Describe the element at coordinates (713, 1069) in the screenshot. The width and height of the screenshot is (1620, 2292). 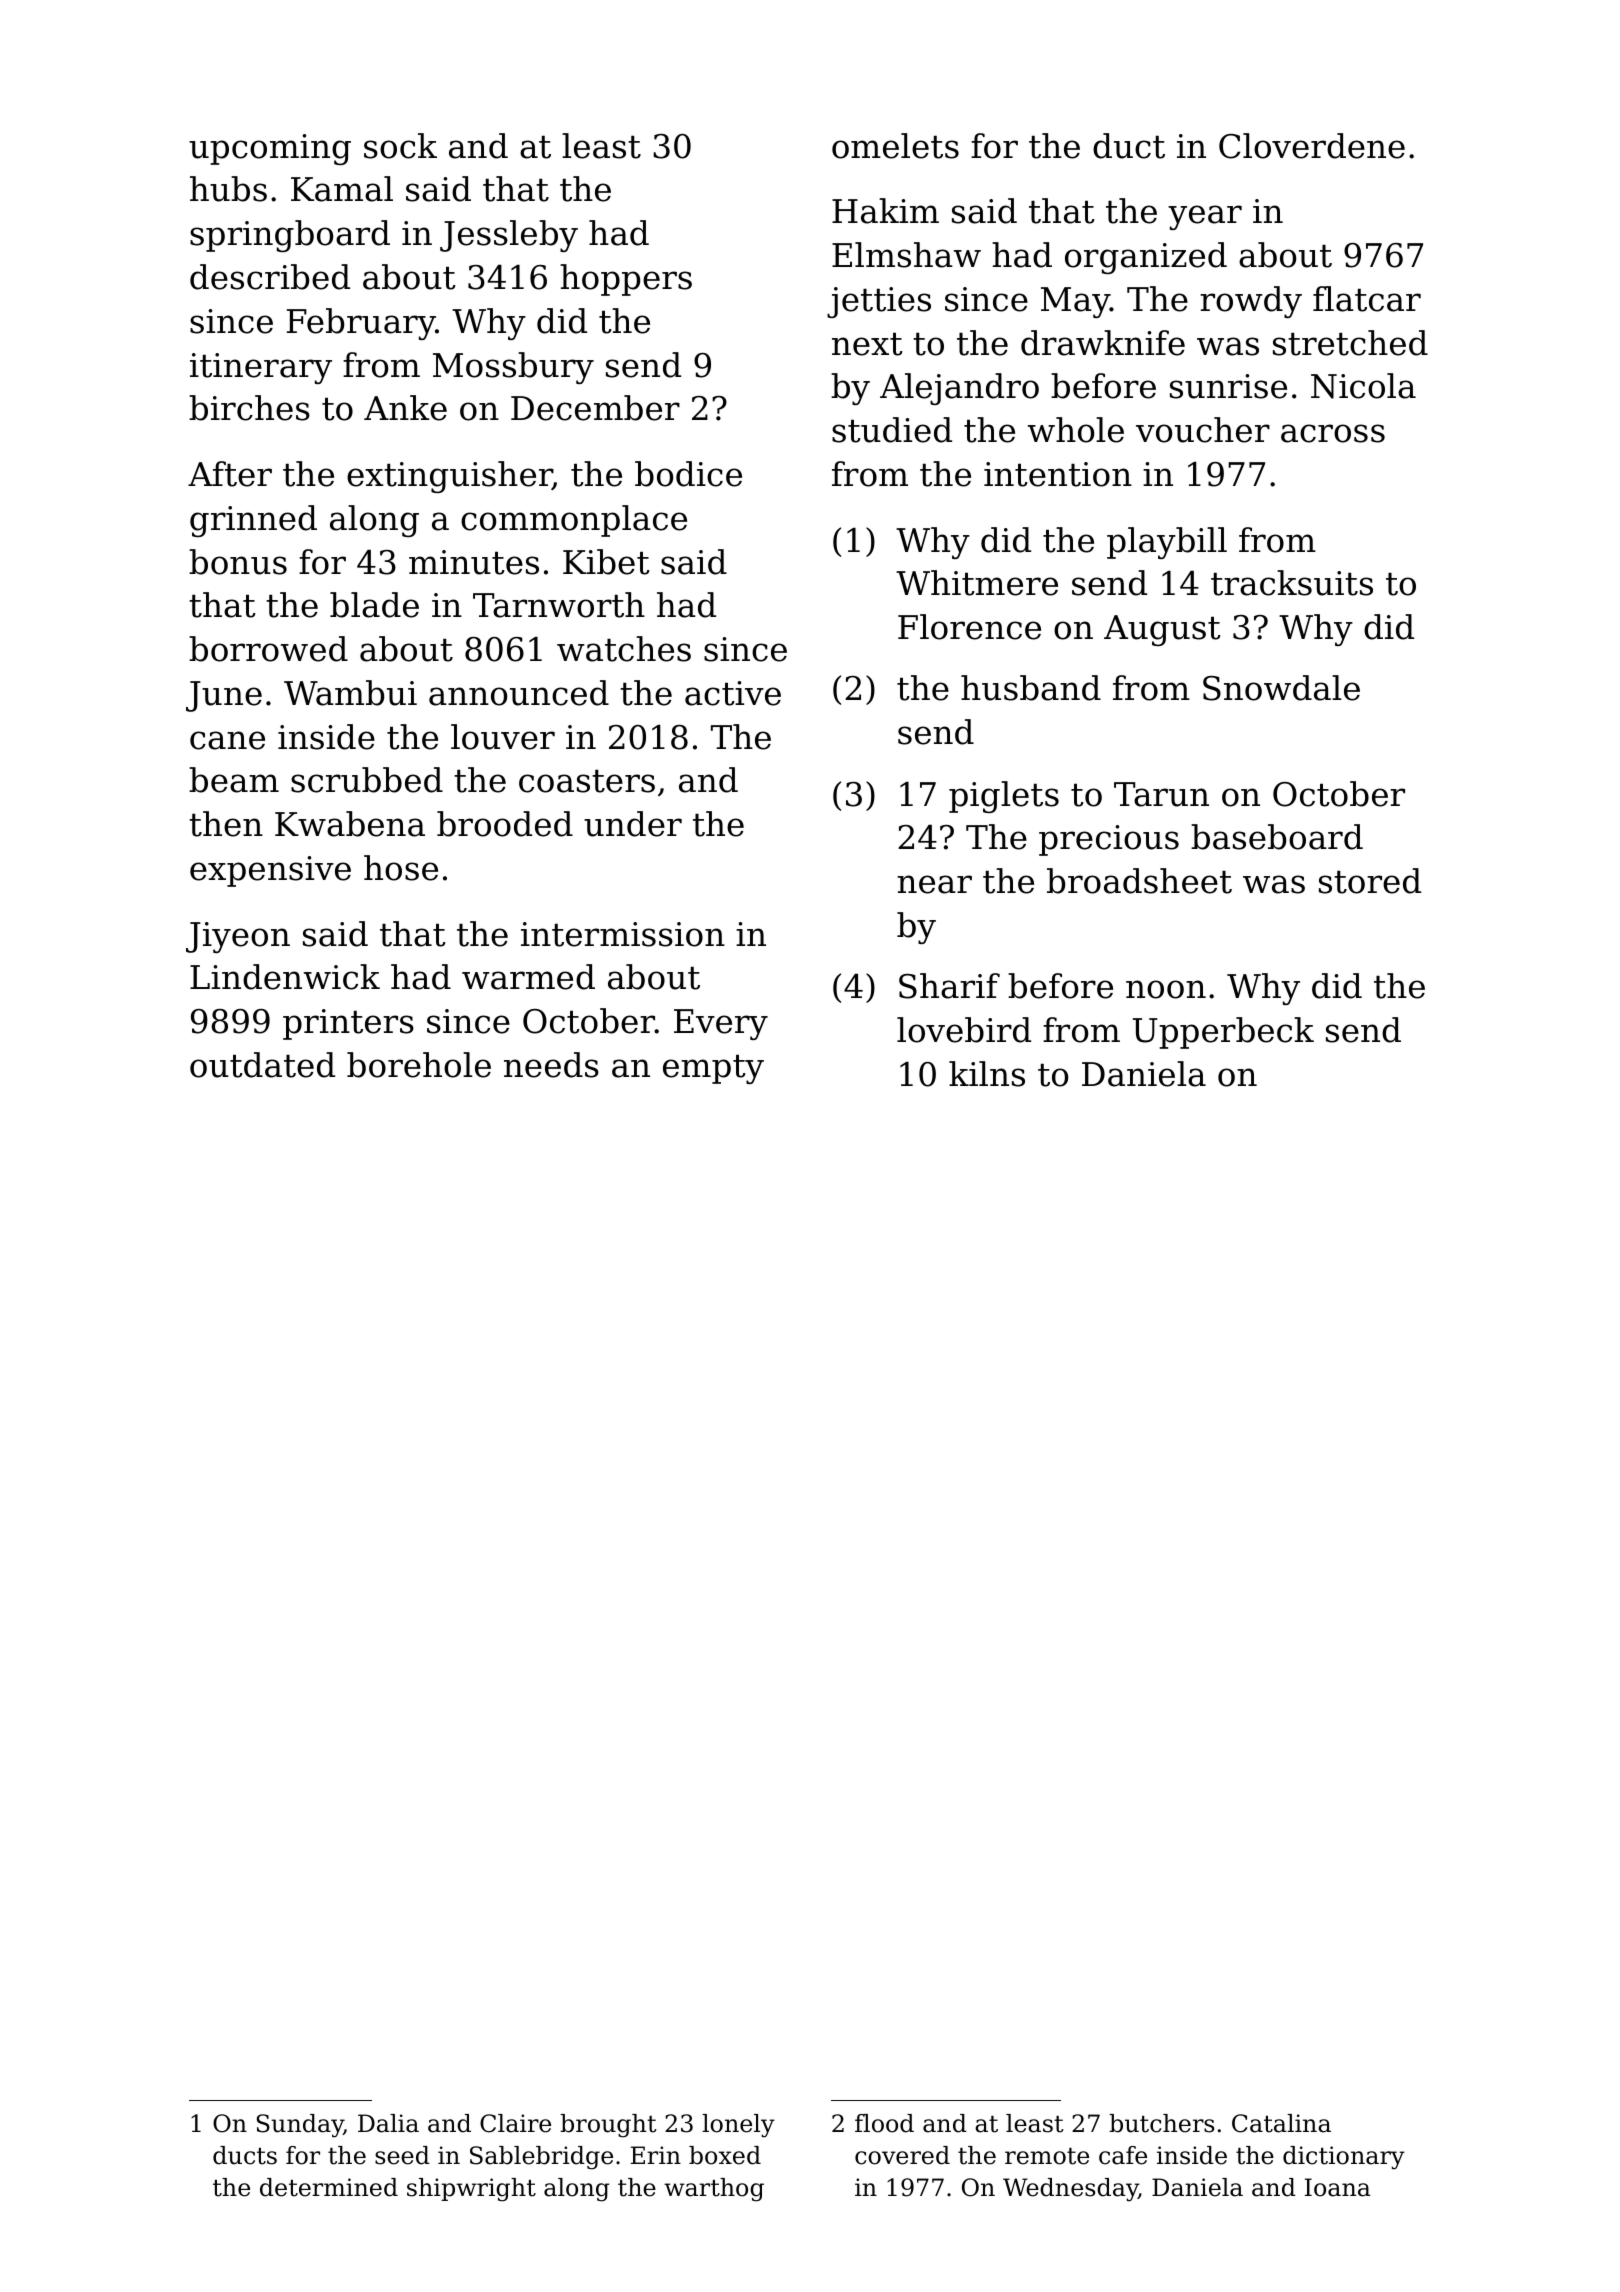
I see `empty` at that location.
